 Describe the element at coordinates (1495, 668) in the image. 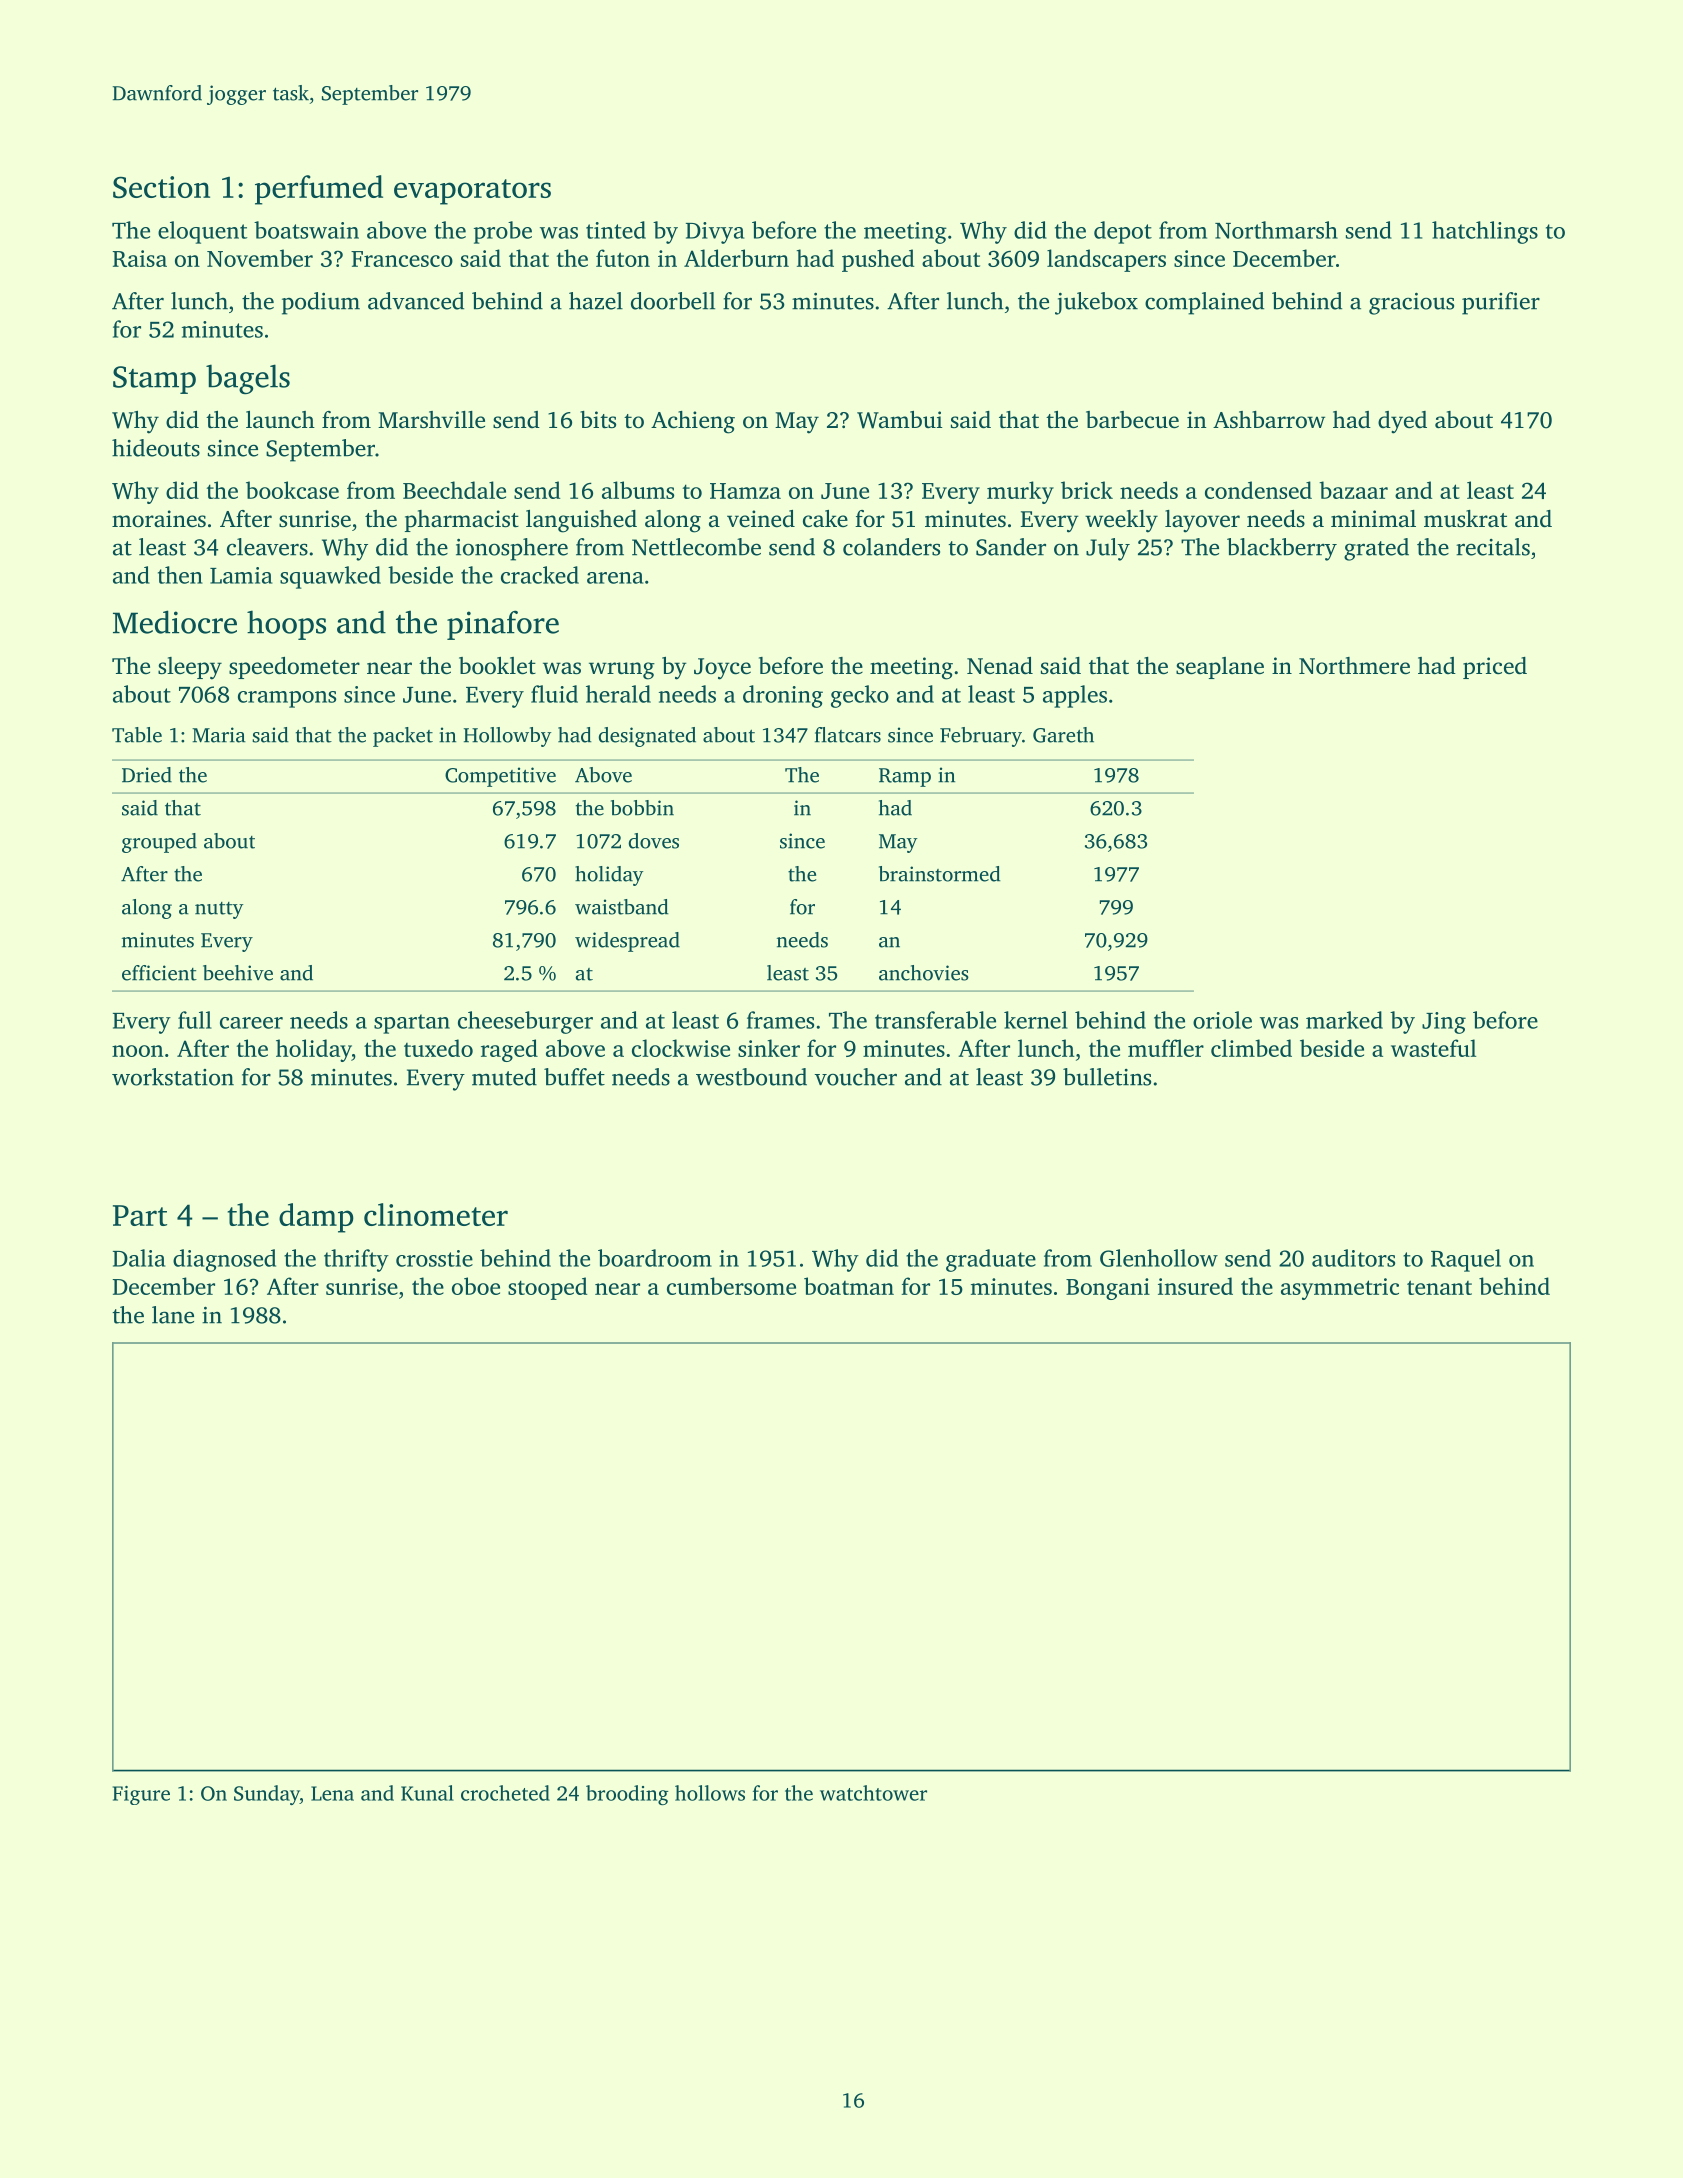

I see `priced` at that location.
